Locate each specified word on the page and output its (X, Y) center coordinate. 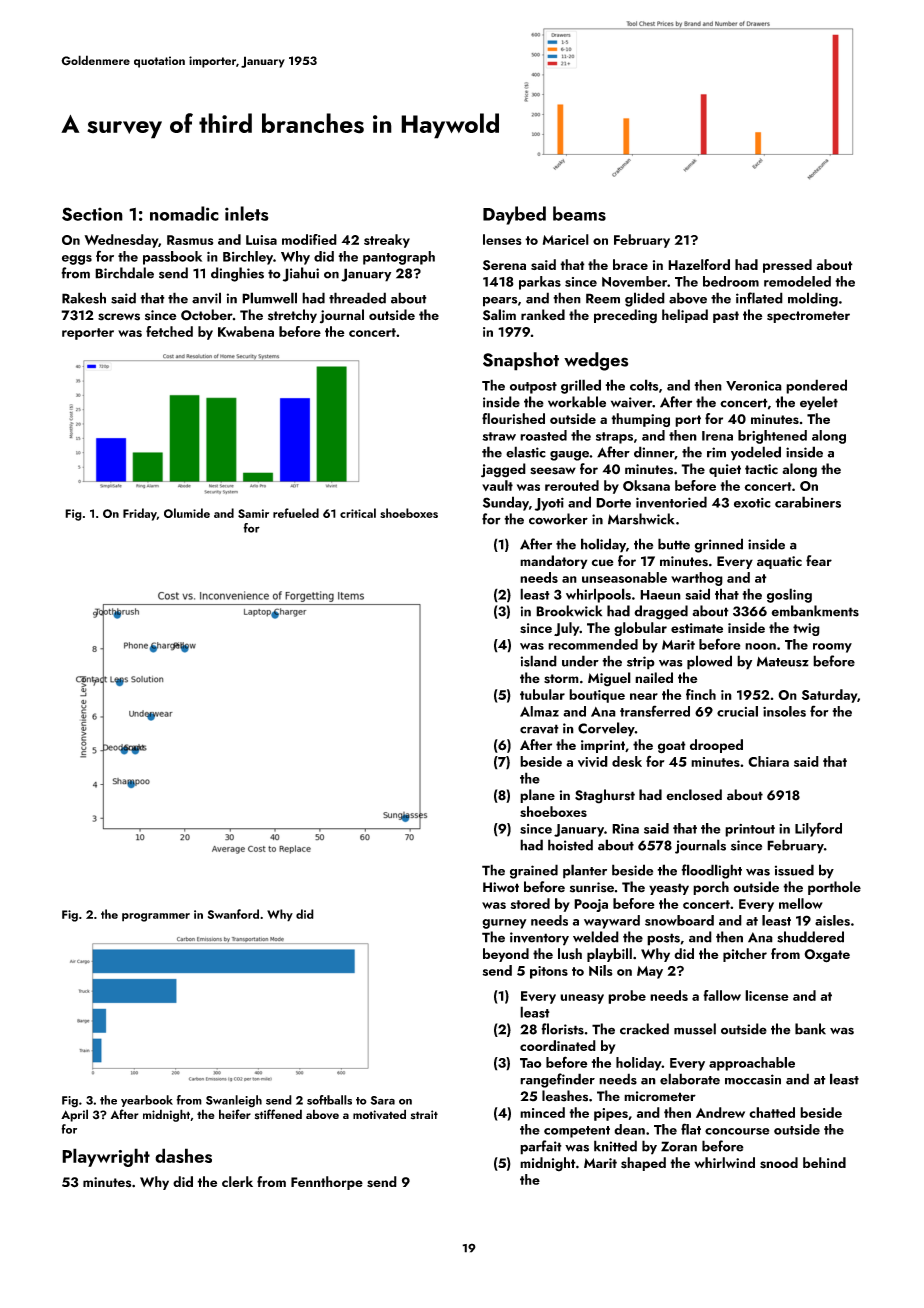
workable (577, 402)
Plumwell (269, 298)
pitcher (745, 955)
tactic (761, 469)
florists (562, 1029)
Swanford (233, 914)
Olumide (187, 513)
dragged (661, 612)
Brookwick (569, 611)
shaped (643, 1164)
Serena (504, 265)
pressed (787, 266)
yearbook (147, 1101)
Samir (253, 513)
